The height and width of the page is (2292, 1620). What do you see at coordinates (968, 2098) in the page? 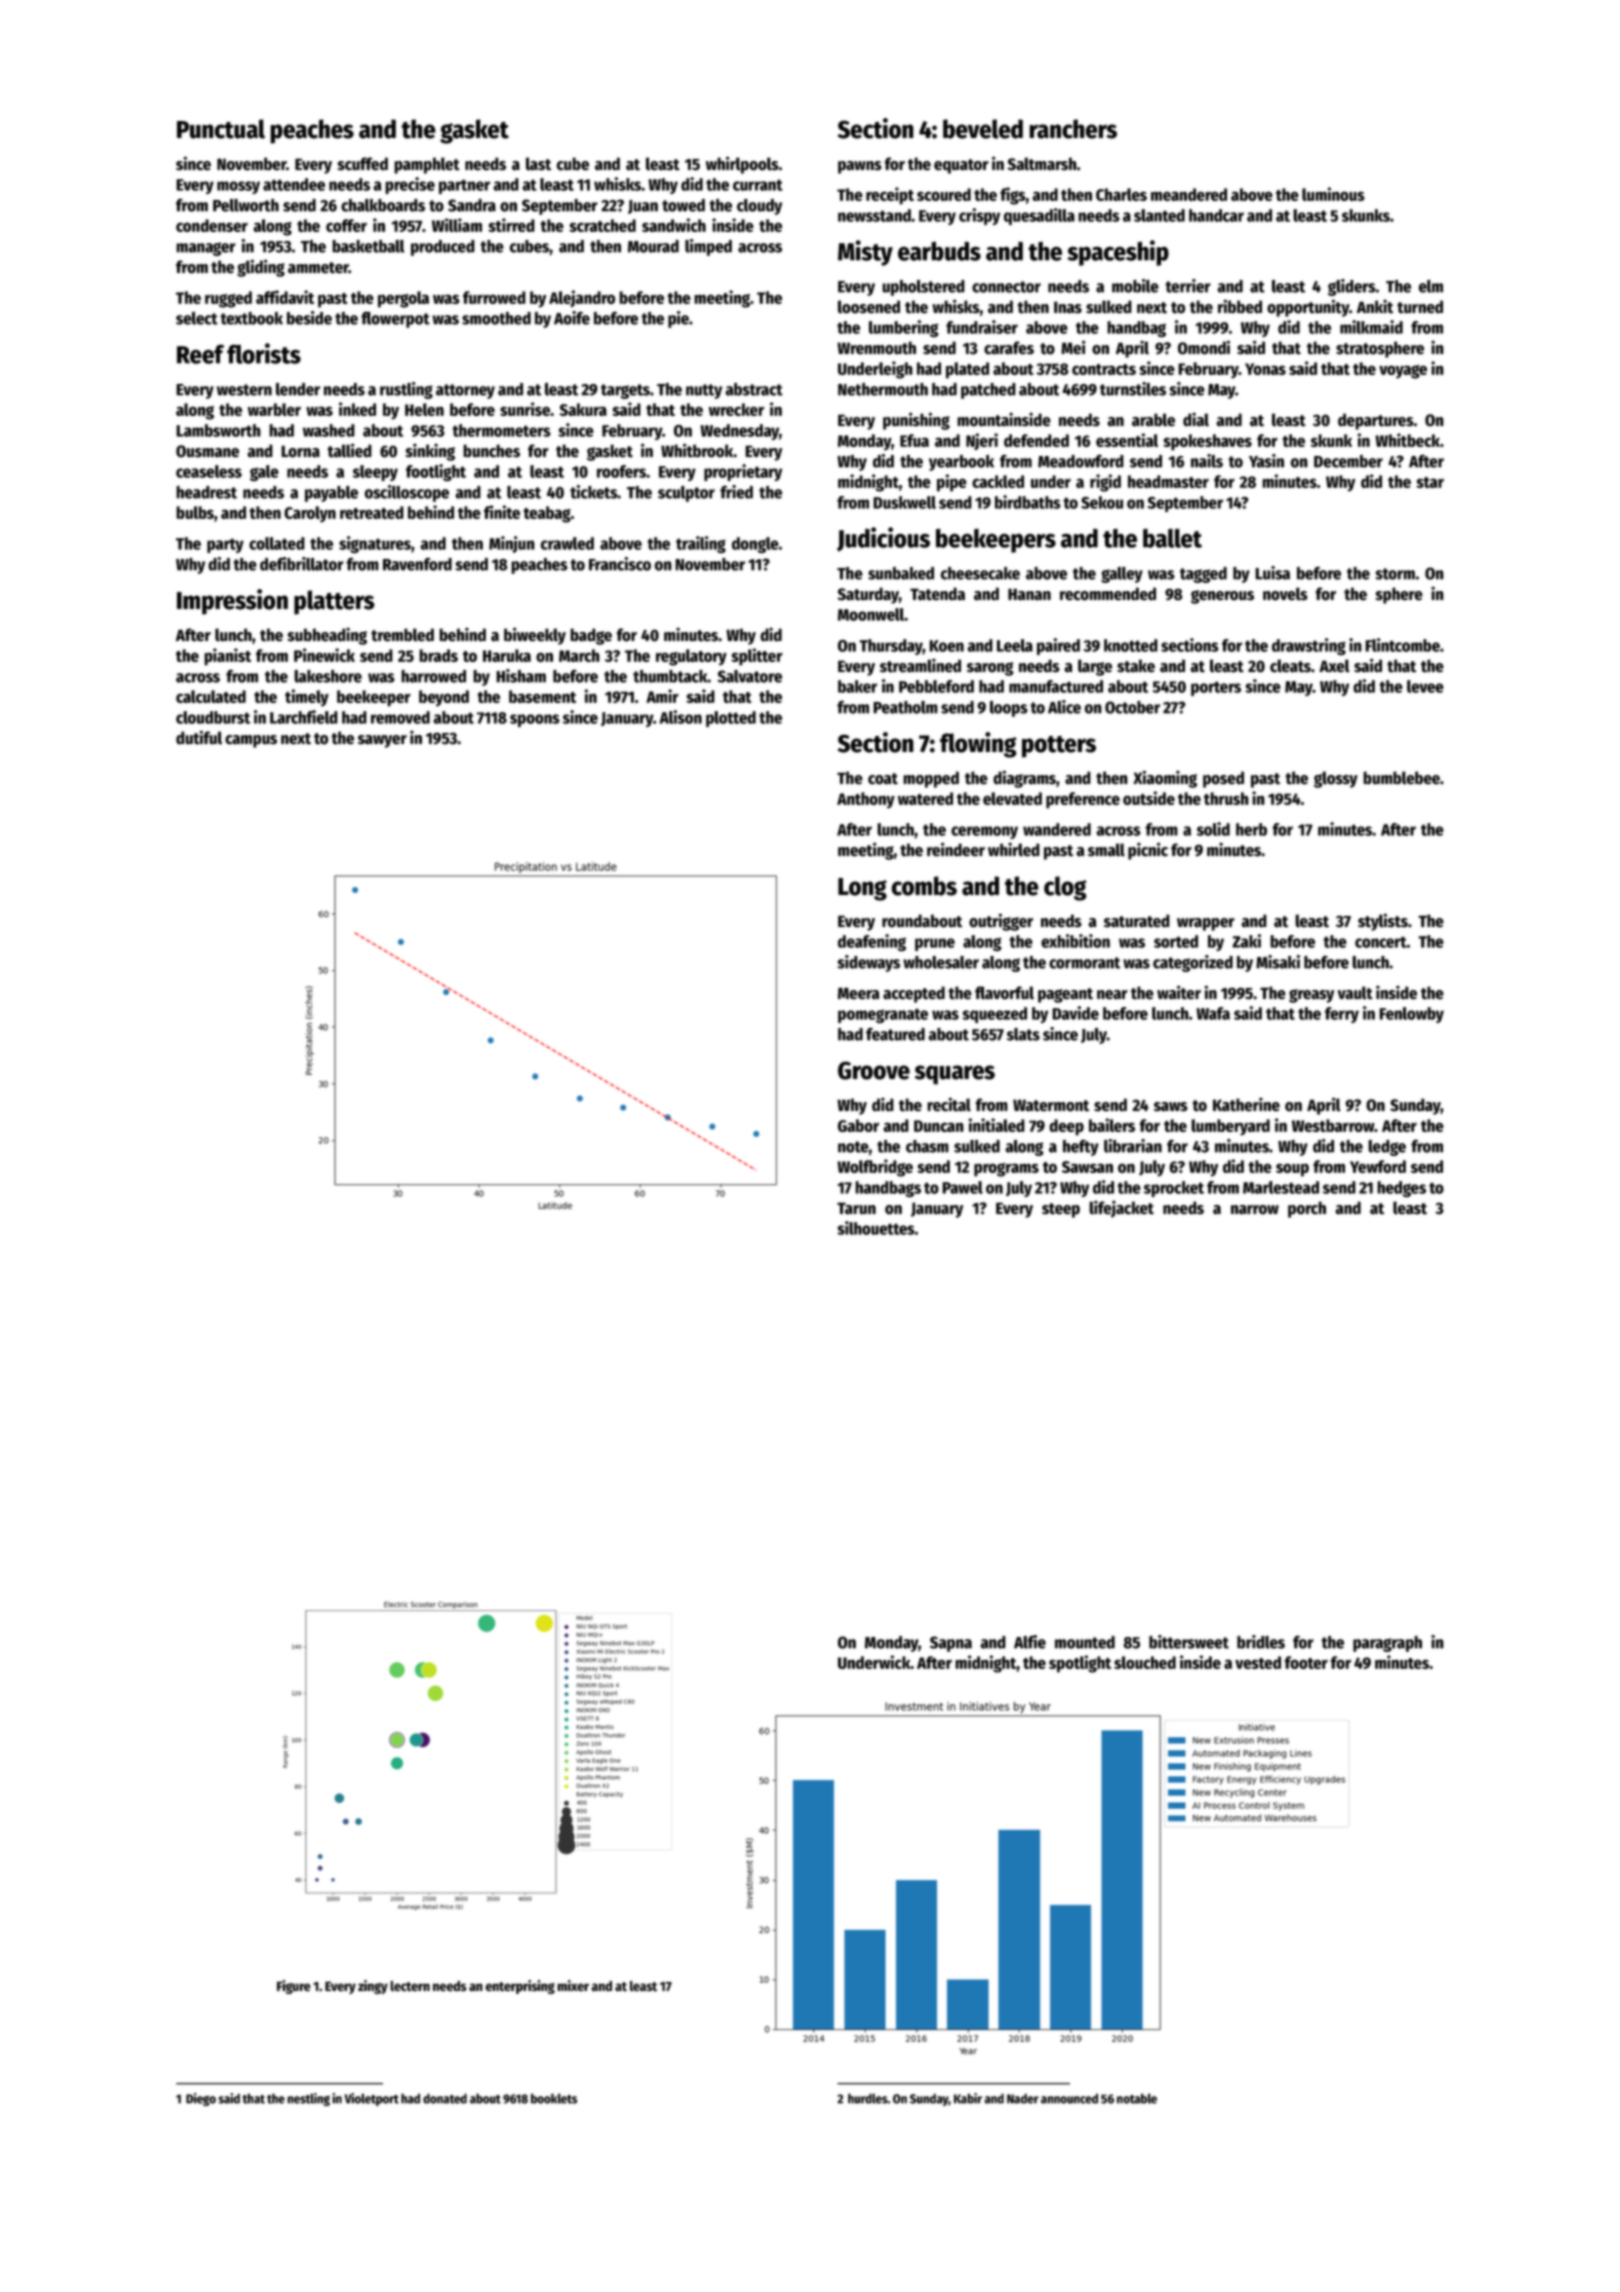
I see `Kabir` at bounding box center [968, 2098].
